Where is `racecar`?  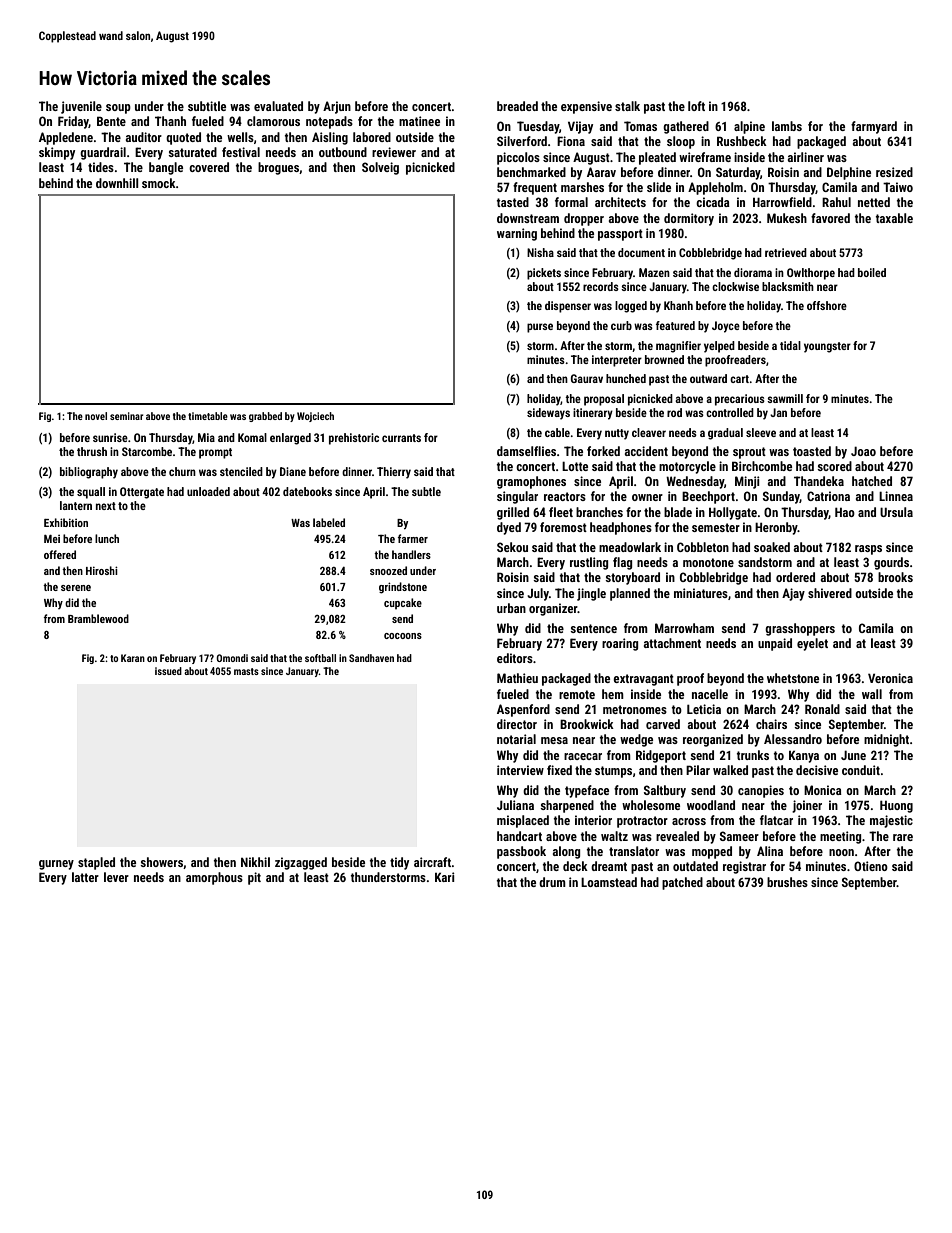
racecar is located at coordinates (583, 756).
